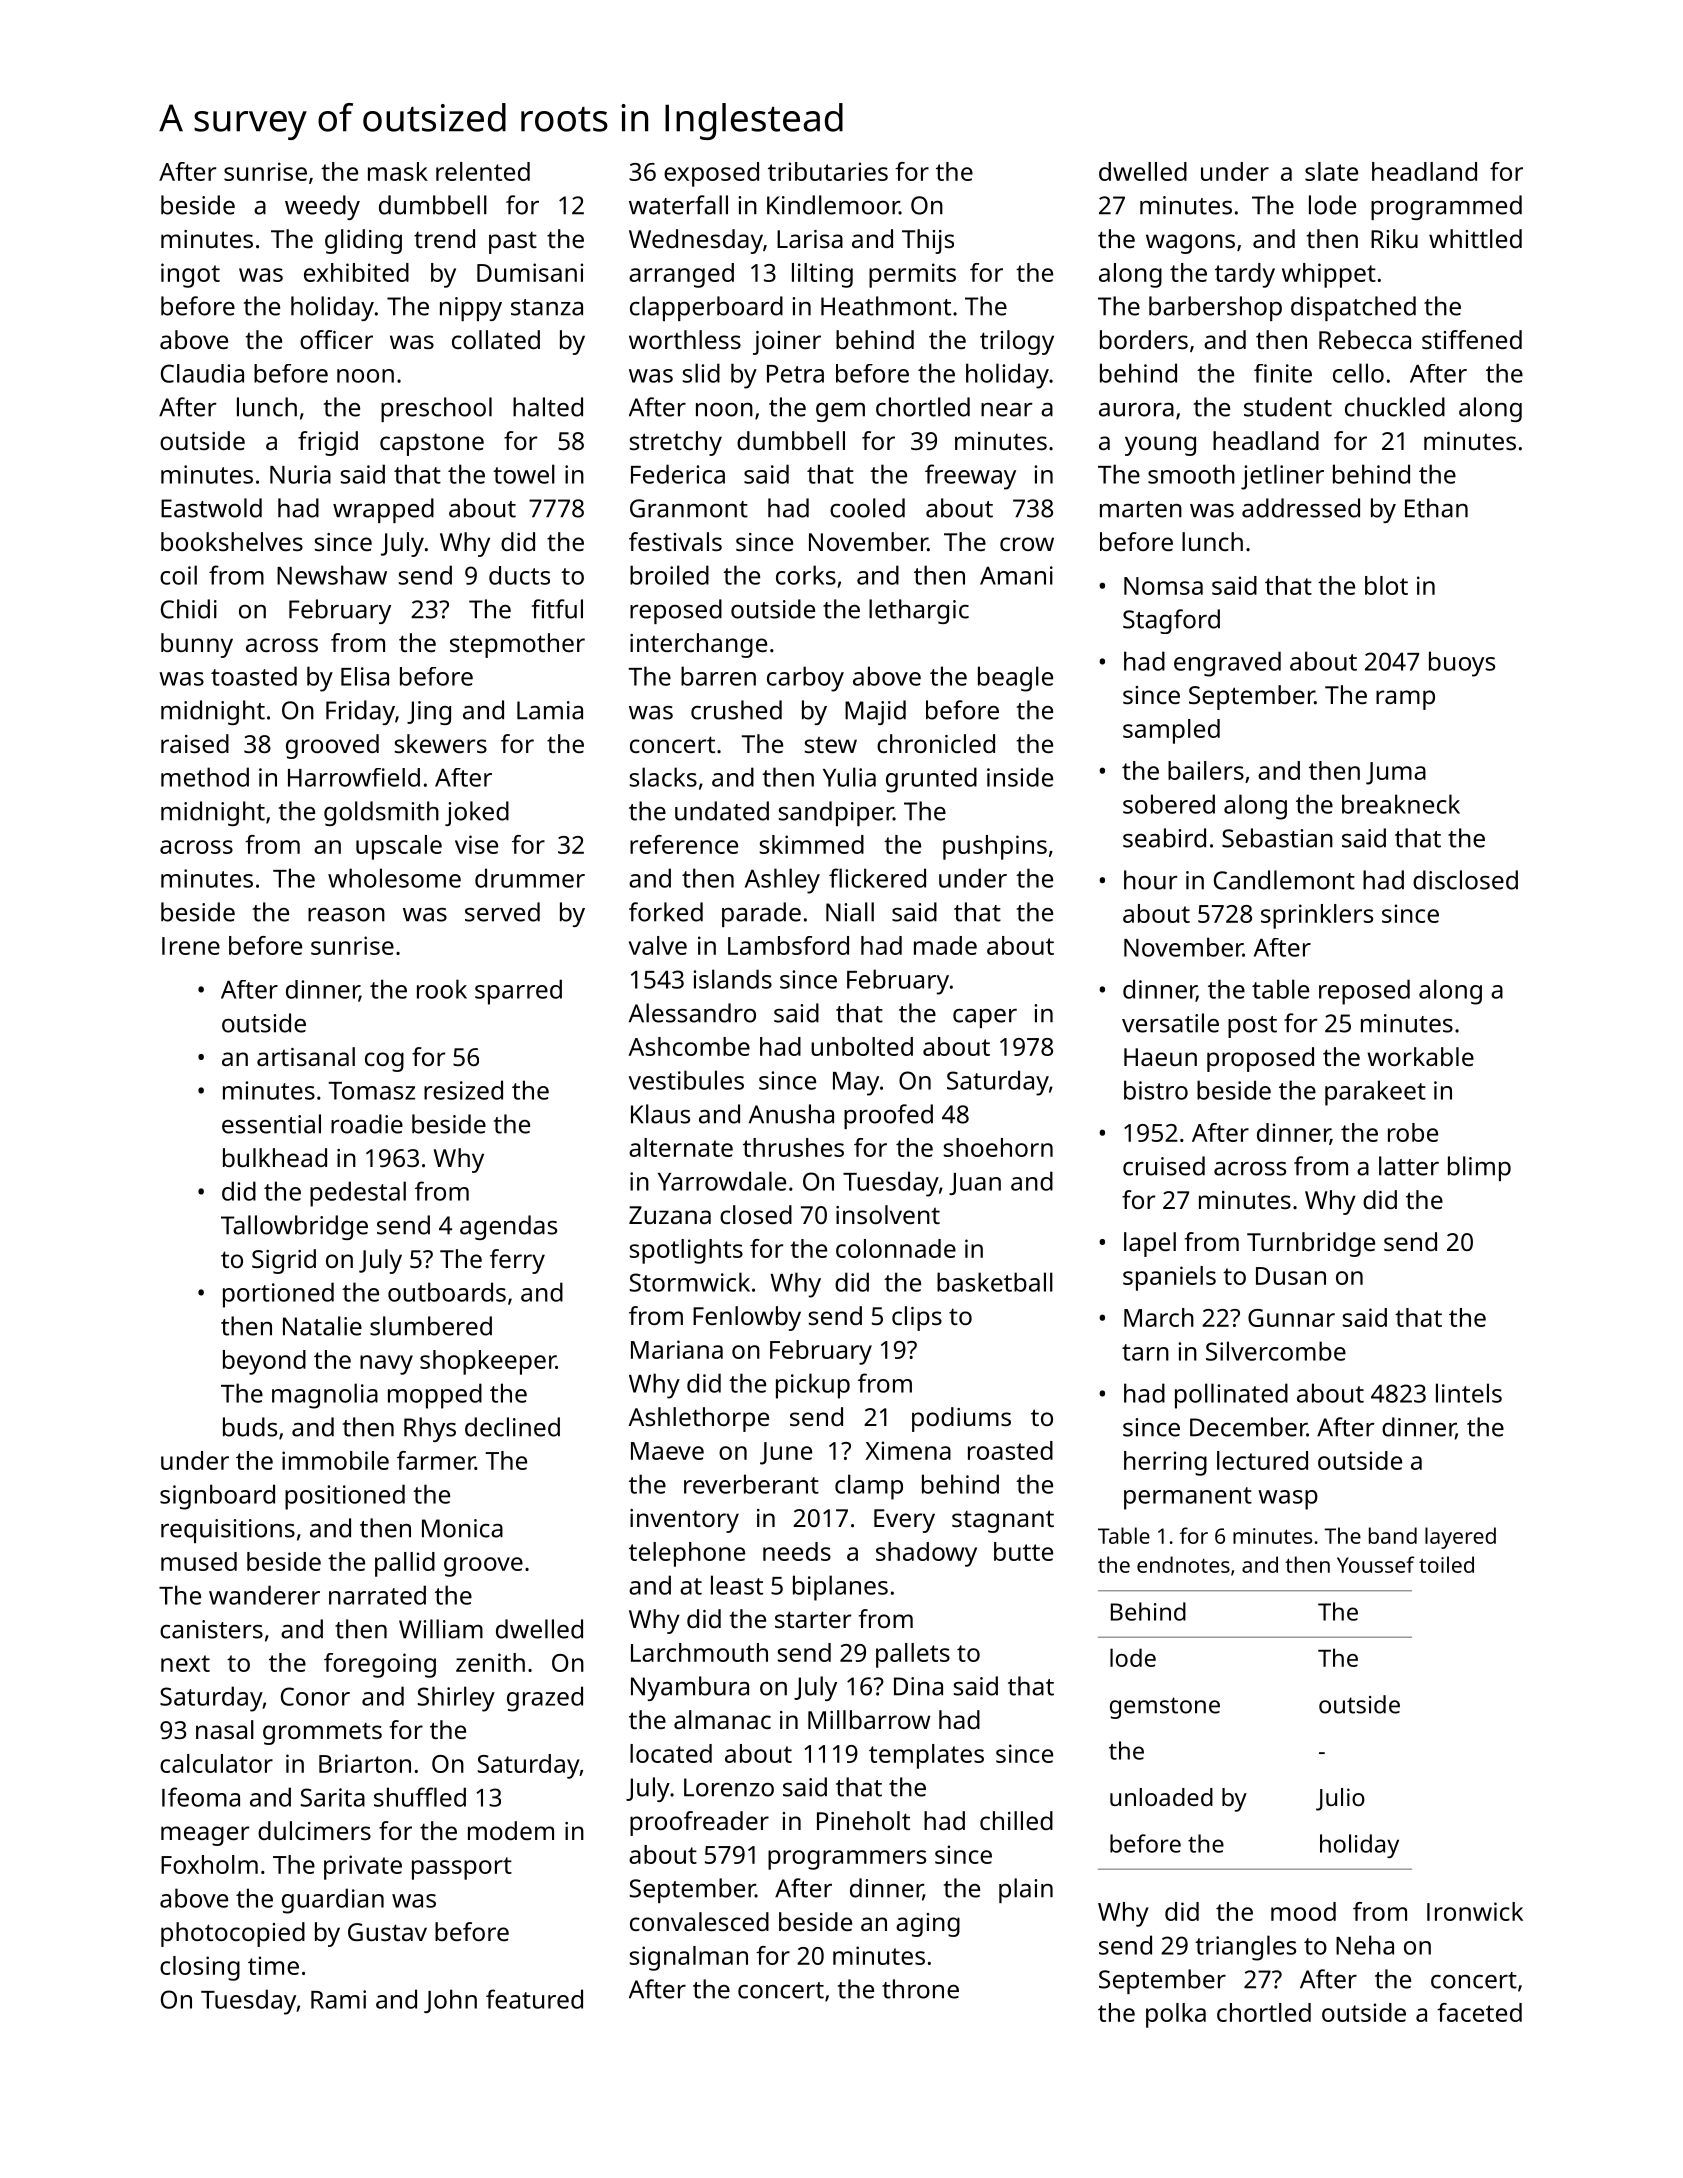 This screenshot has height=2178, width=1683. What do you see at coordinates (1475, 1911) in the screenshot?
I see `Ironwick` at bounding box center [1475, 1911].
